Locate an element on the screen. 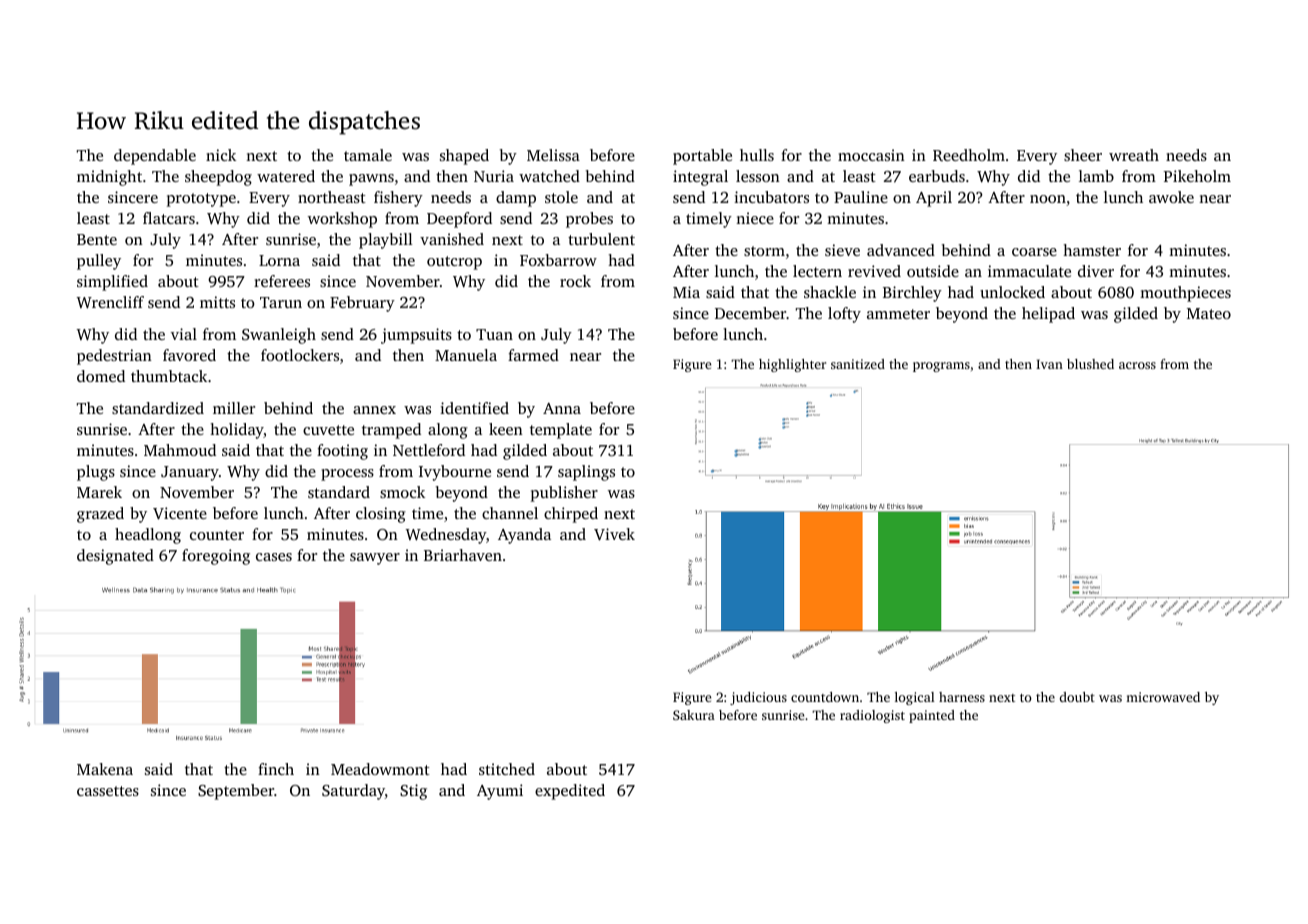  designated is located at coordinates (115, 557).
